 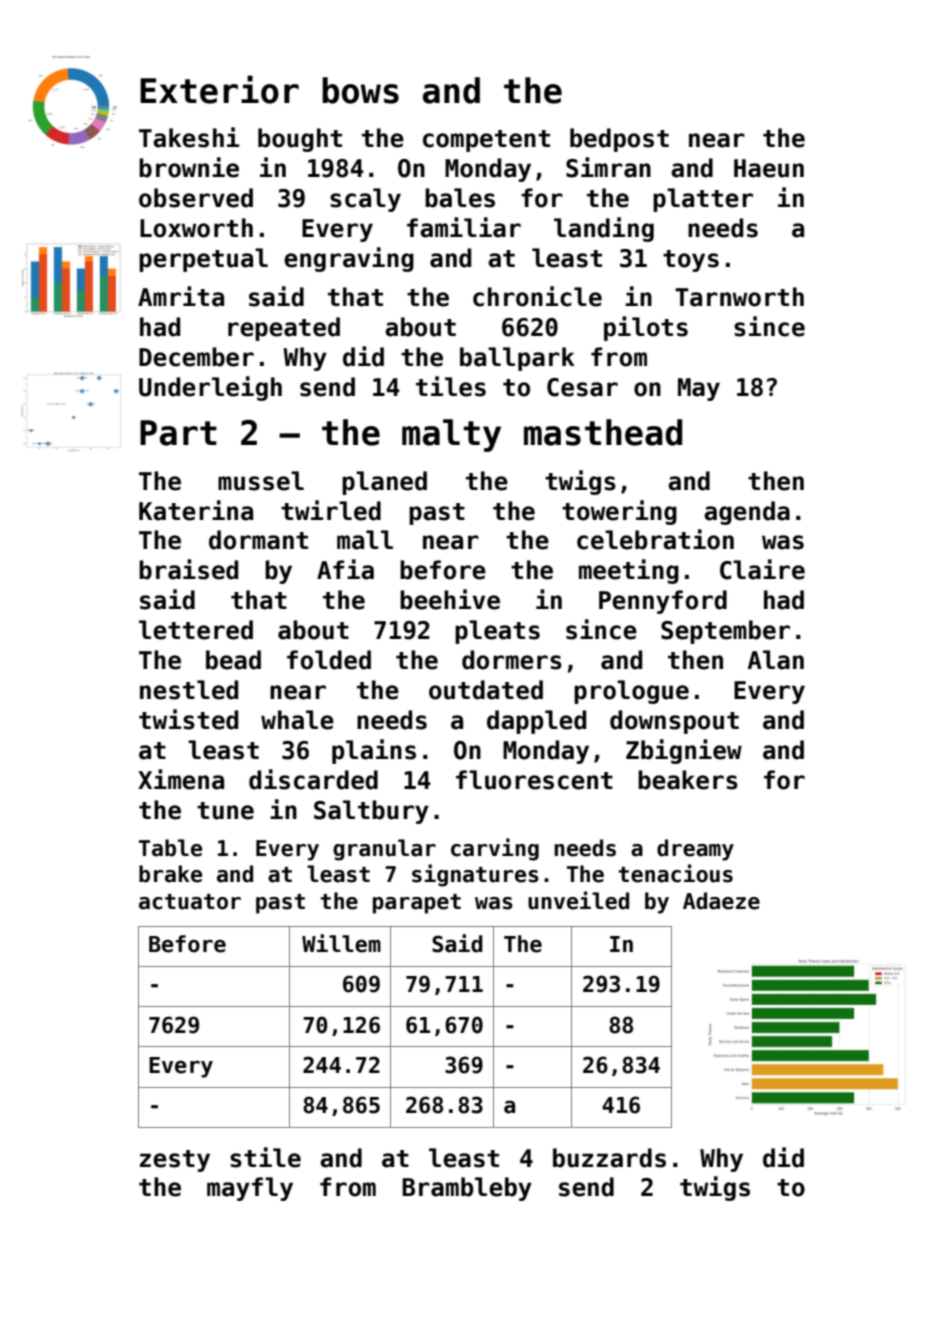 I want to click on bedpost, so click(x=619, y=140).
